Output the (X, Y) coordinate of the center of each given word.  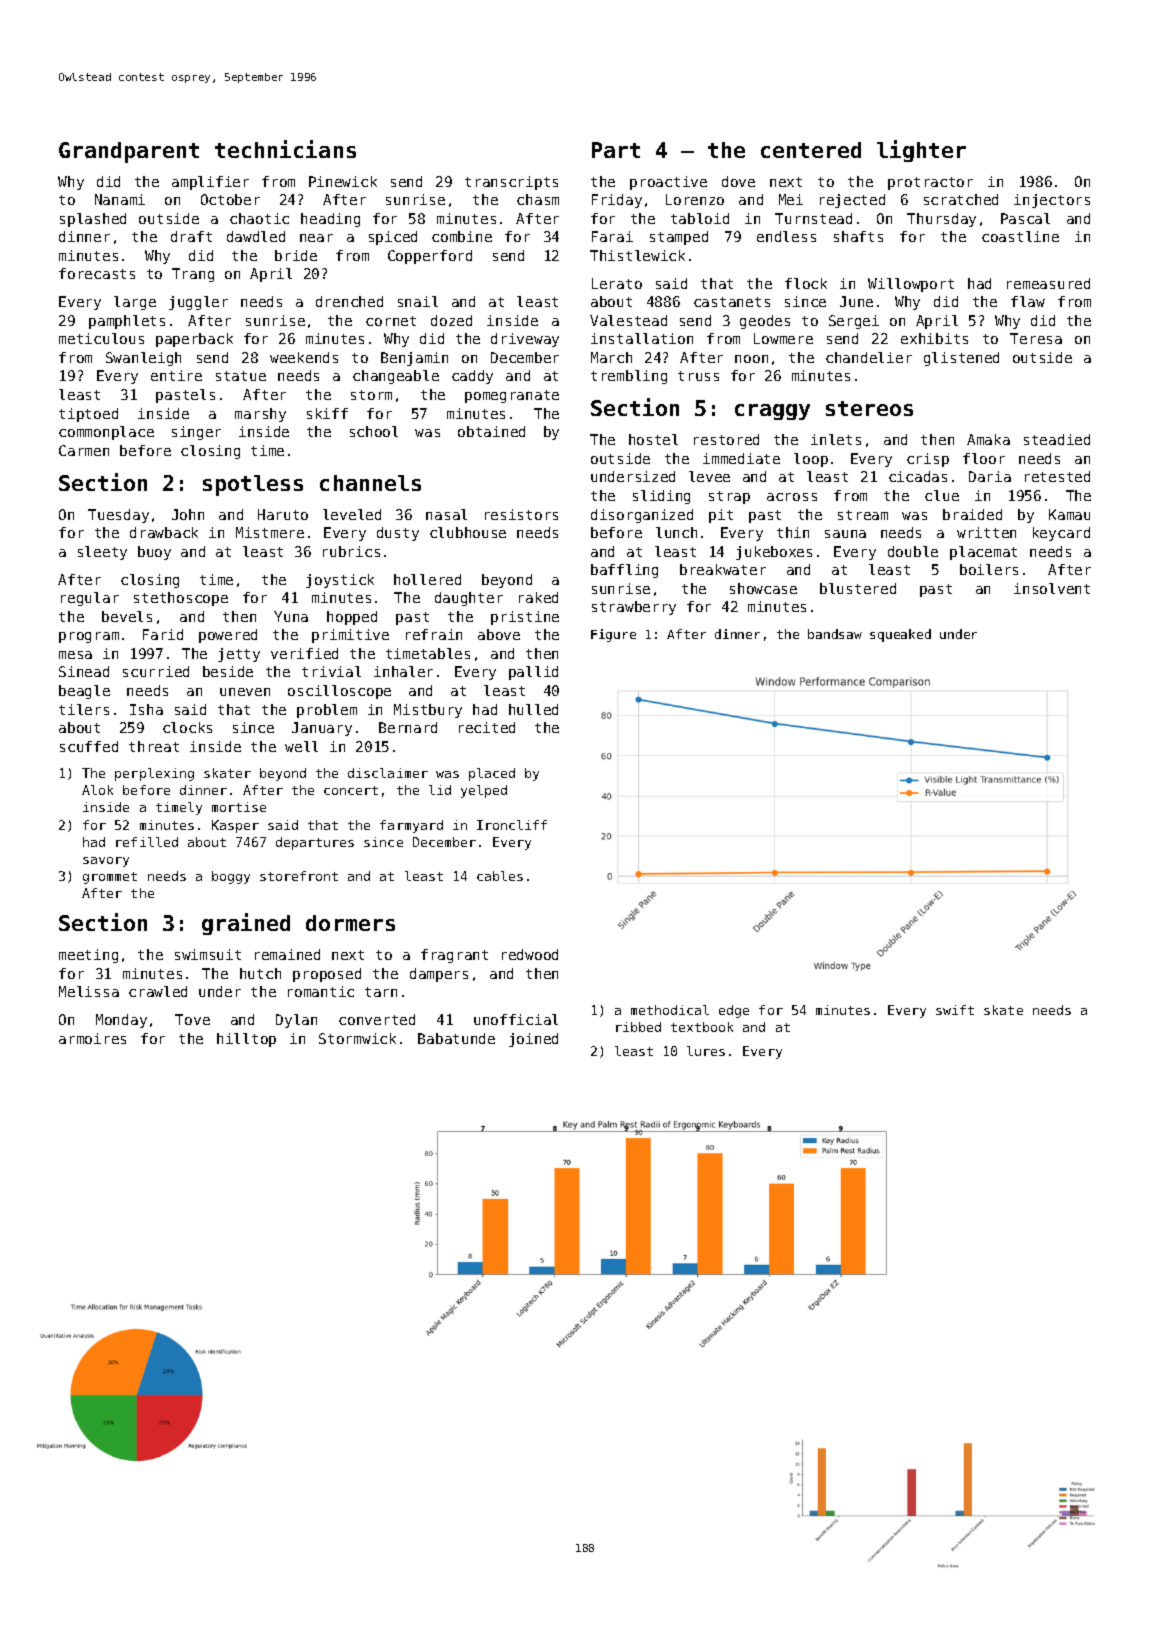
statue (241, 376)
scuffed (89, 746)
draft (191, 236)
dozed (451, 320)
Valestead (628, 320)
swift (955, 1010)
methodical (670, 1010)
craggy (772, 412)
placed (492, 774)
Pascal (1025, 218)
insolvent (1052, 588)
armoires (92, 1038)
